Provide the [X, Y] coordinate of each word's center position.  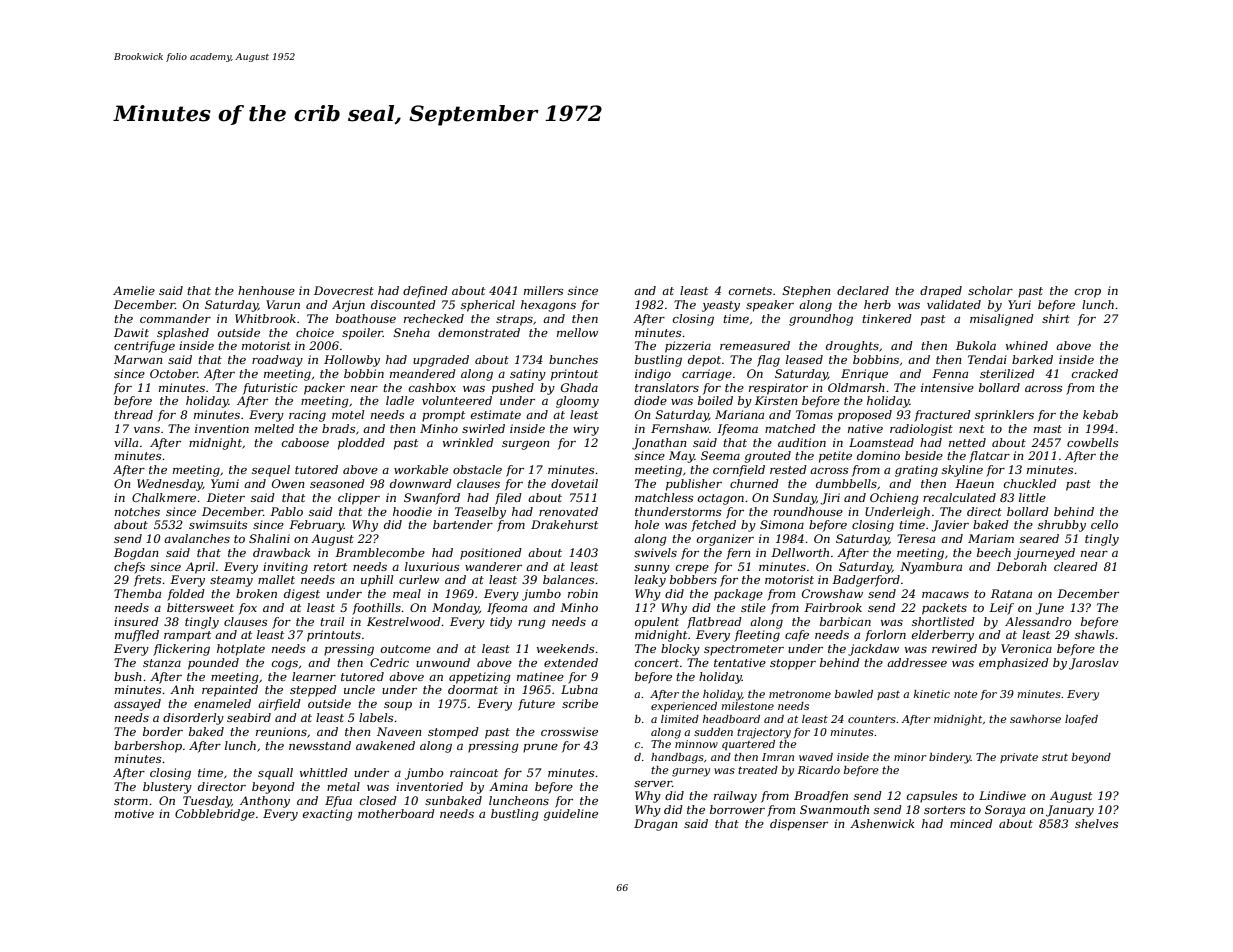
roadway [277, 361]
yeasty [721, 306]
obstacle [477, 469]
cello [1104, 524]
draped [941, 292]
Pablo [286, 511]
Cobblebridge [215, 815]
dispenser [799, 825]
